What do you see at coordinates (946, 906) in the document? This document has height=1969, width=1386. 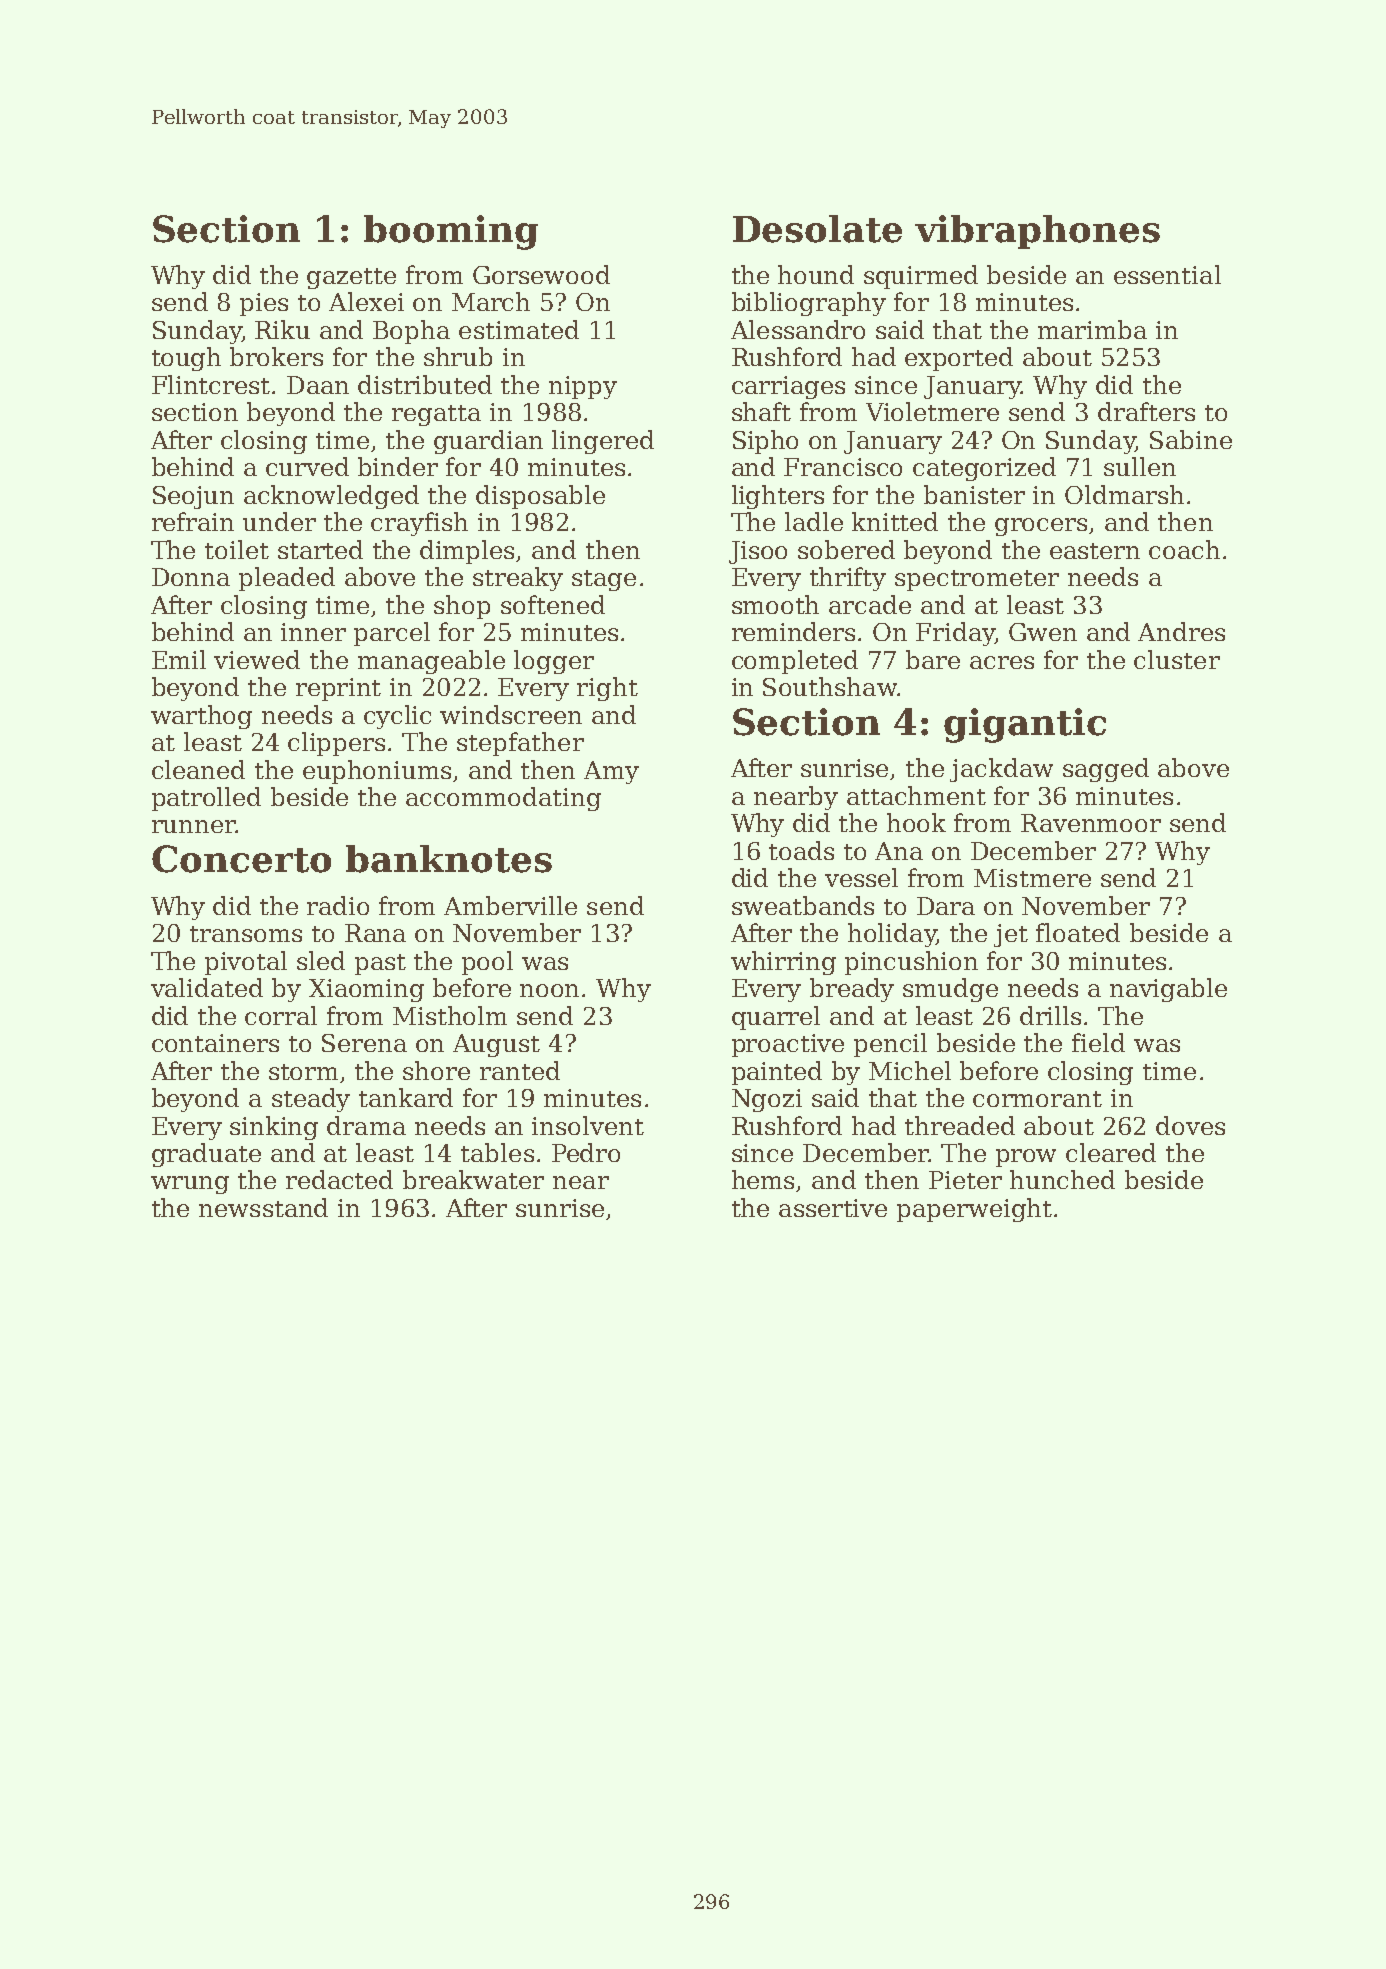 I see `Dara` at bounding box center [946, 906].
